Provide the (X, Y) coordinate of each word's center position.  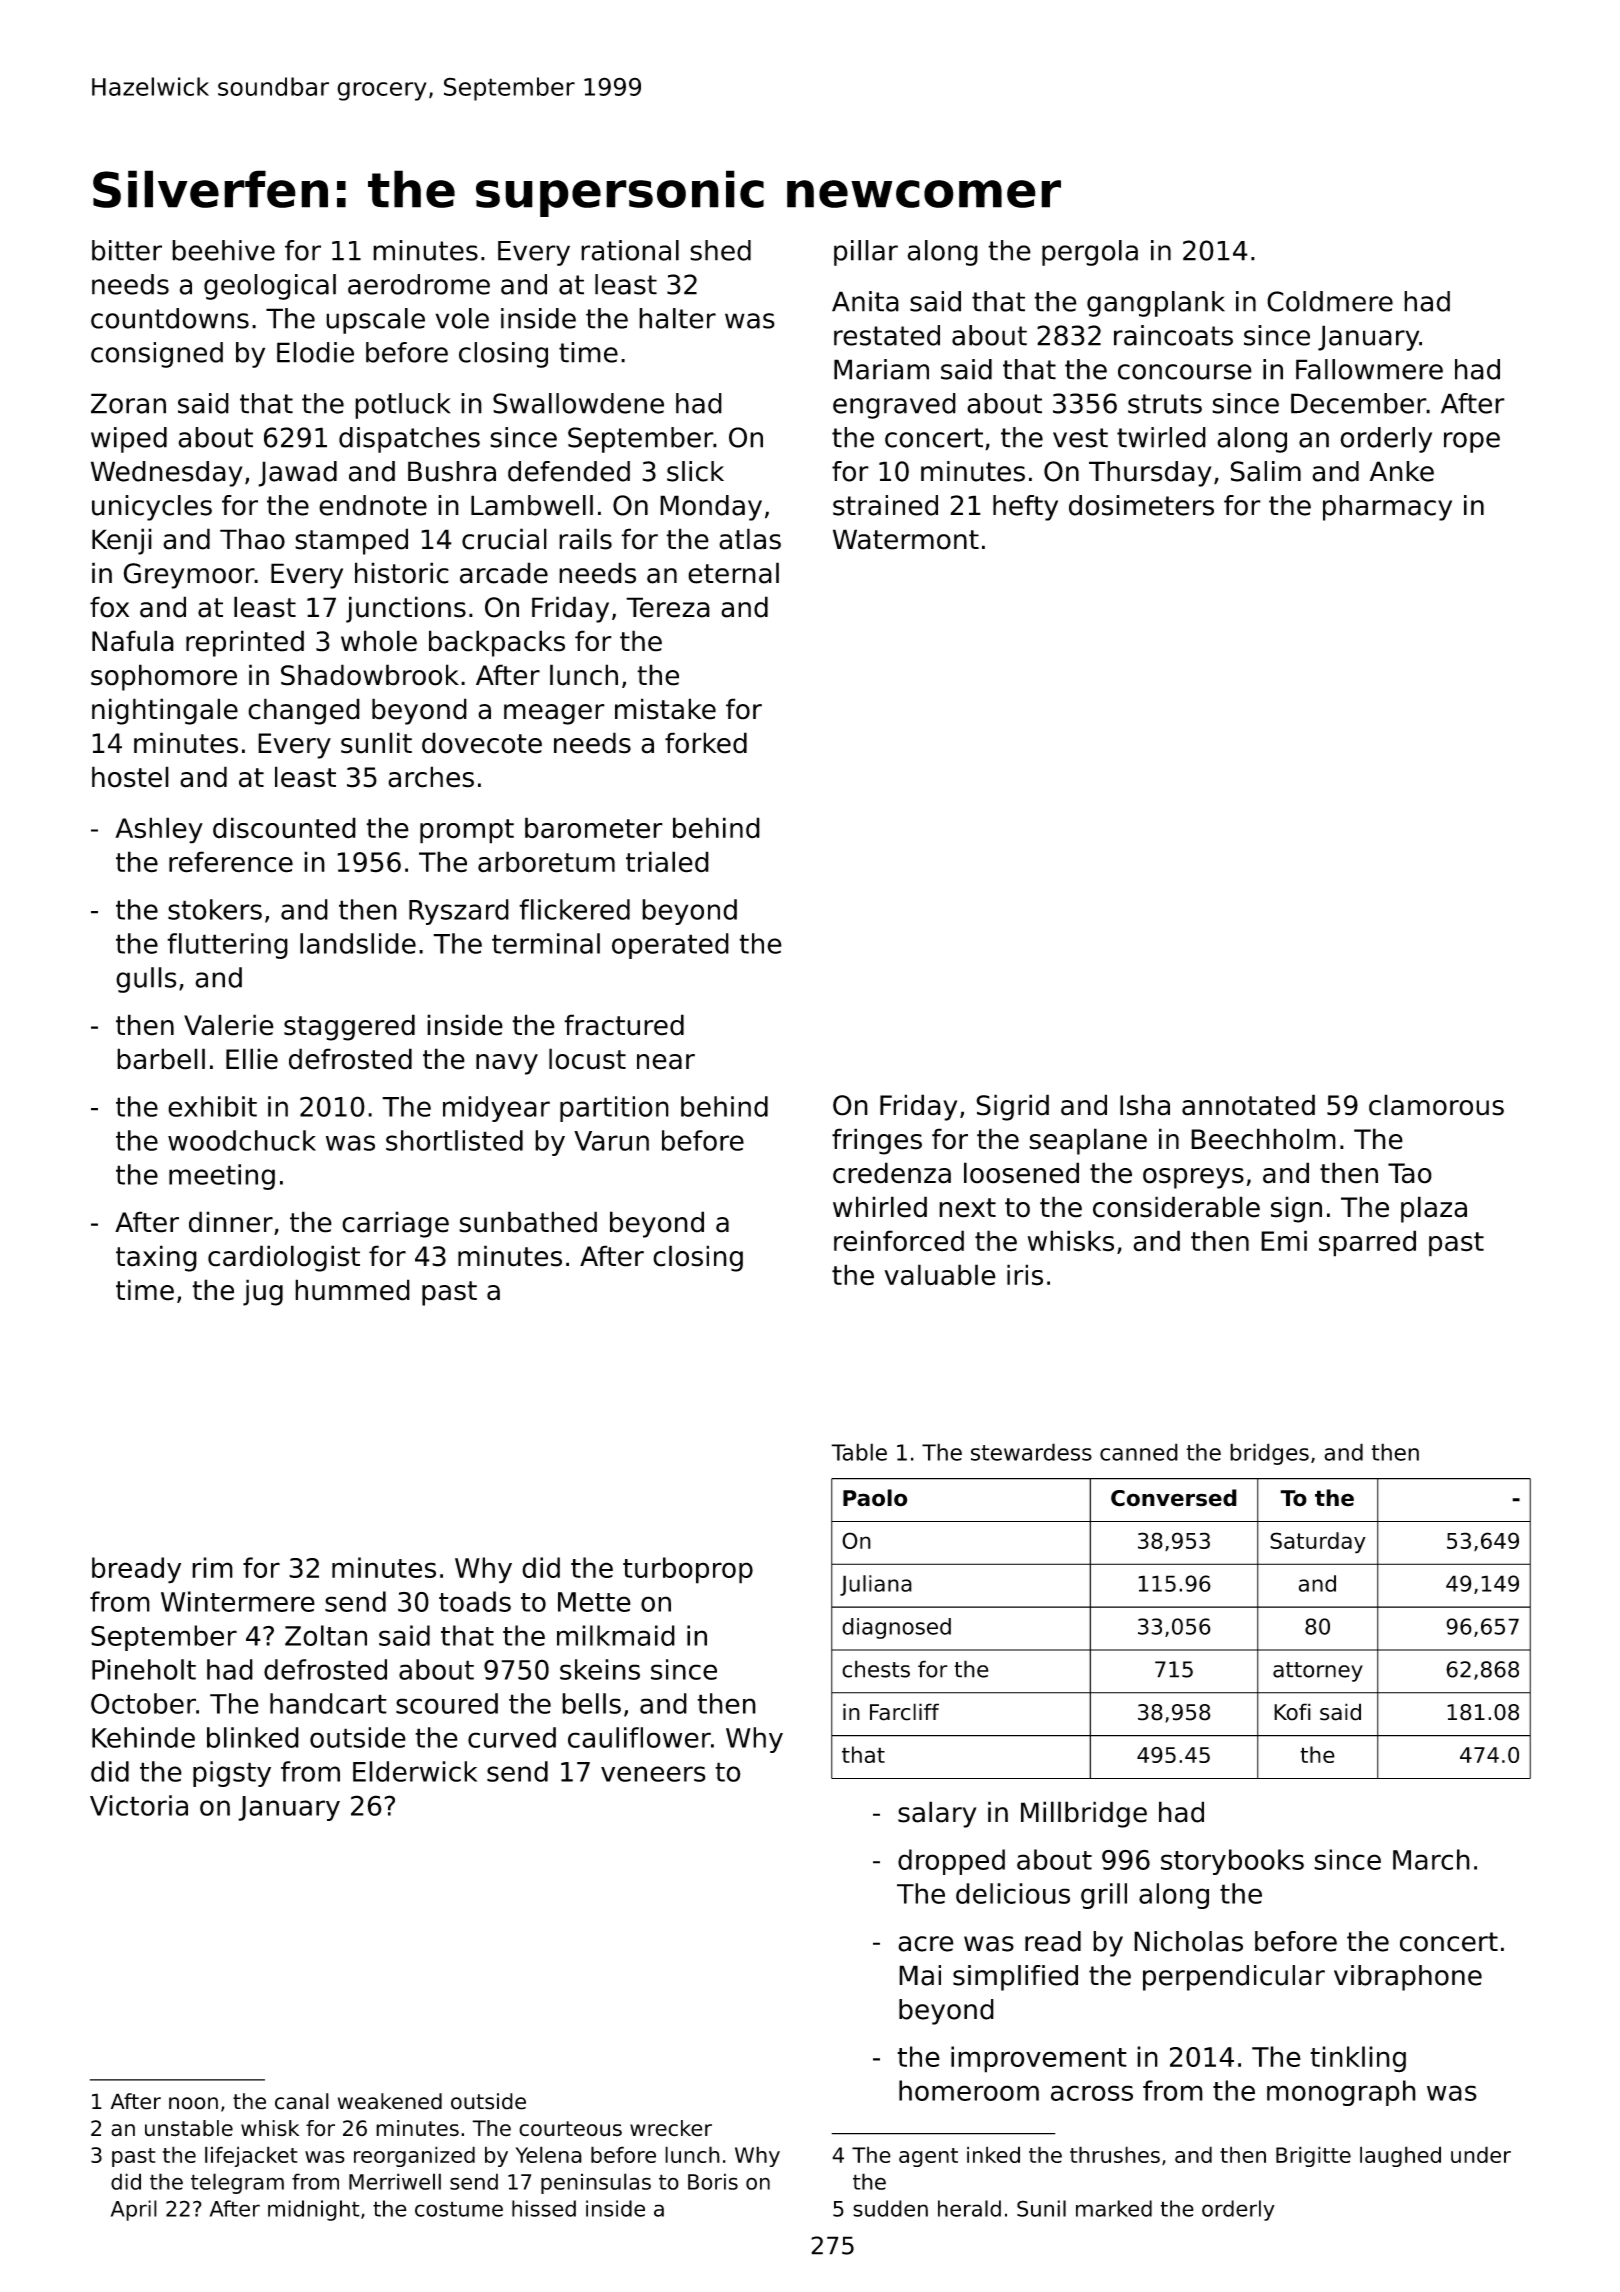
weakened (390, 2101)
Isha (1145, 1105)
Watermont (906, 539)
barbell (161, 1059)
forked (706, 743)
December (1358, 403)
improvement (1039, 2059)
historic (402, 573)
